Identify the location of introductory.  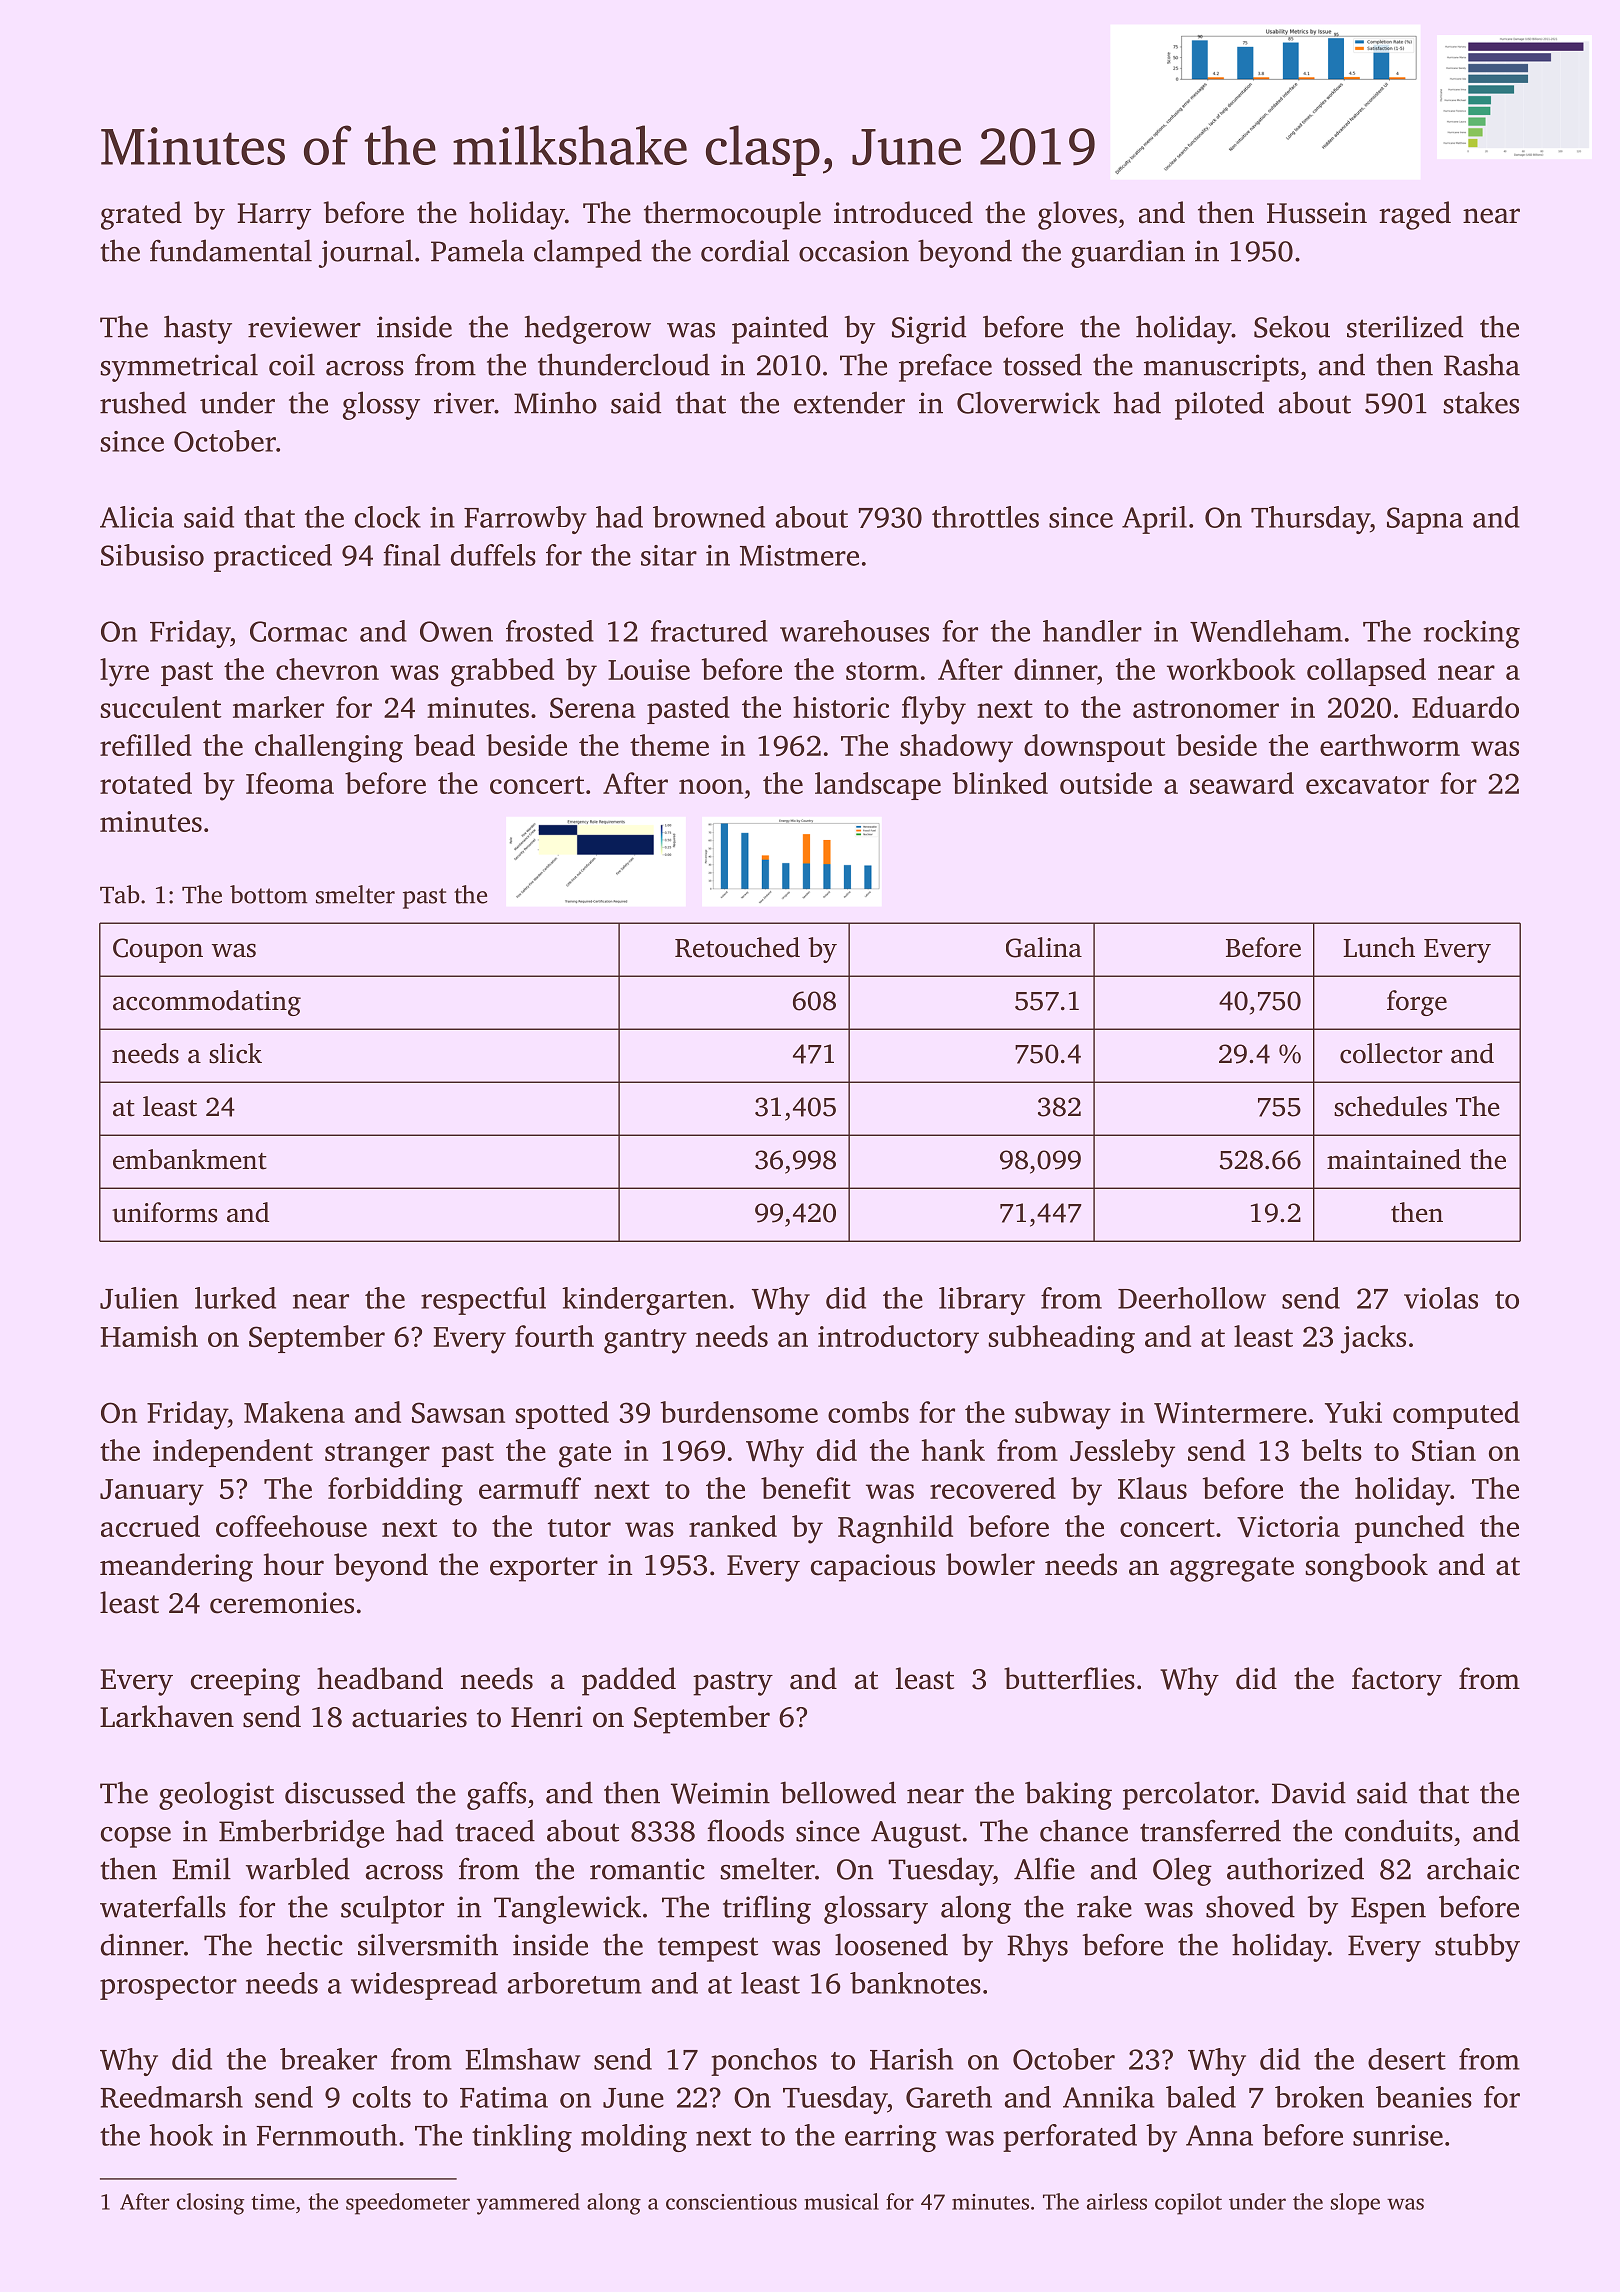
(898, 1339).
